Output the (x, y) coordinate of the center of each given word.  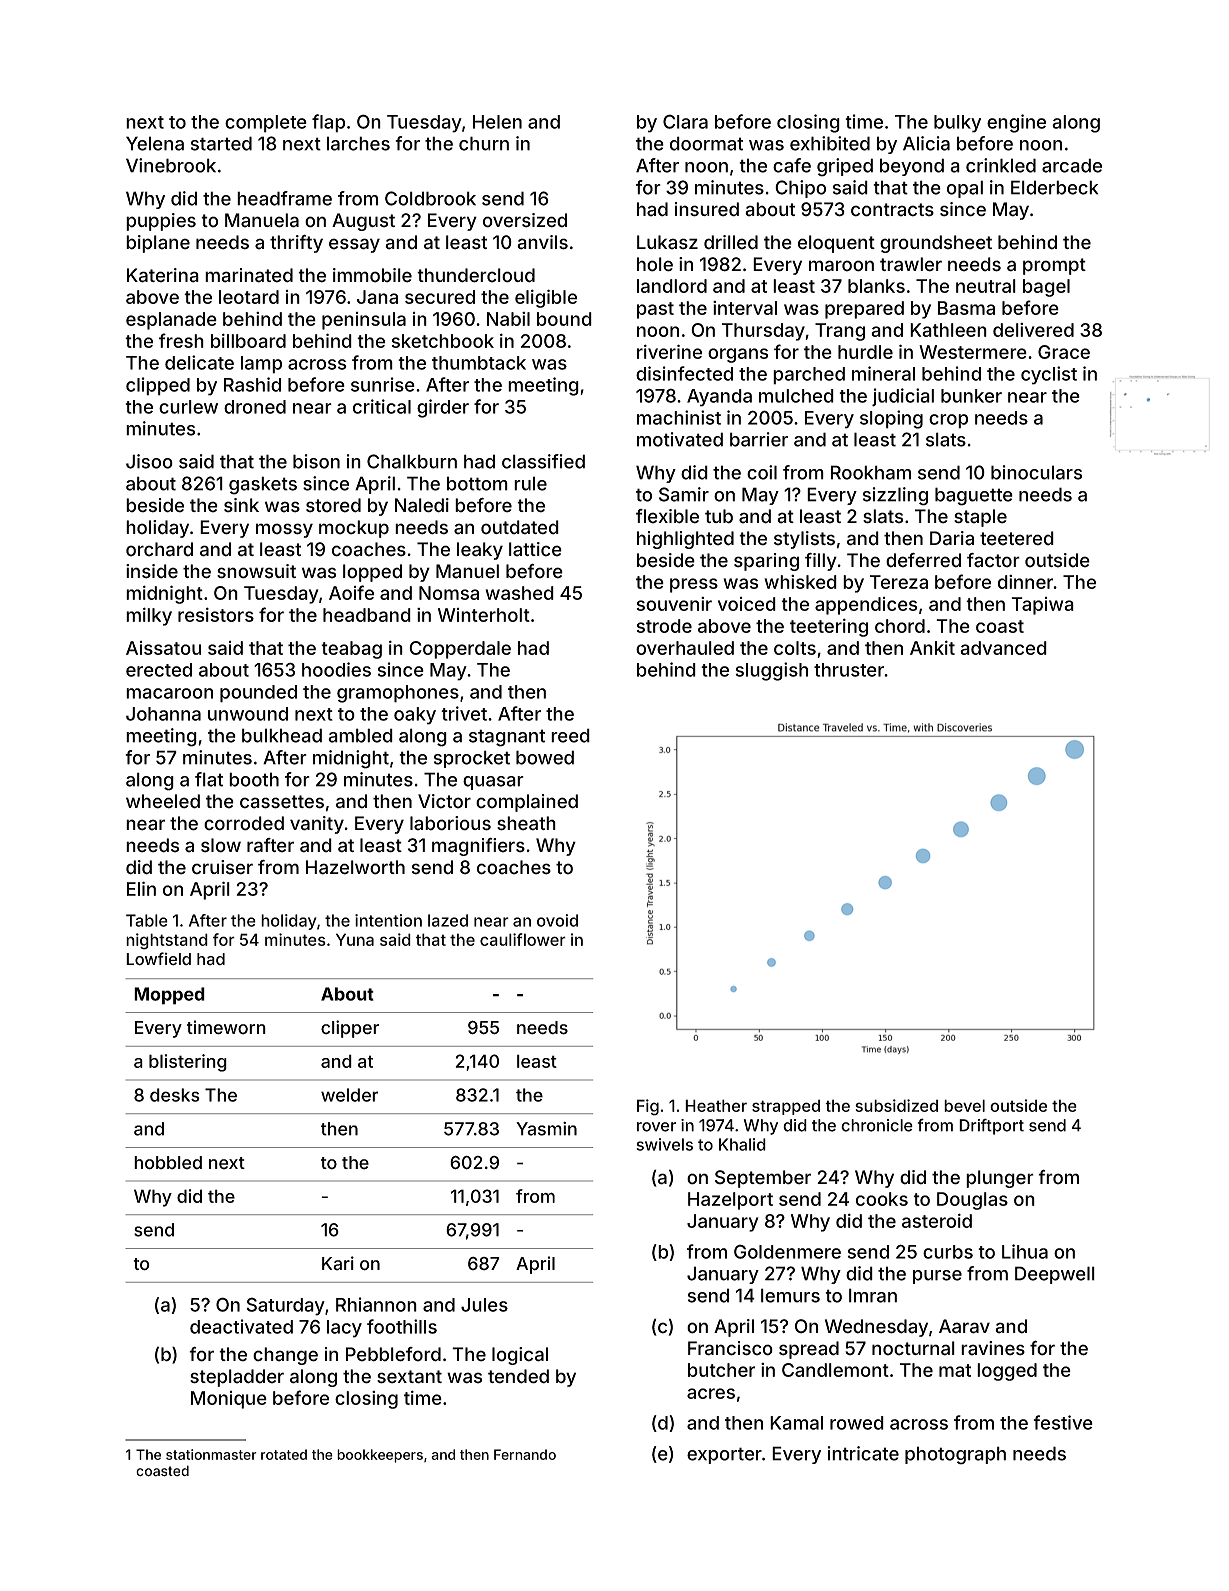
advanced (1003, 648)
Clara (685, 121)
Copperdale (460, 650)
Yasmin (546, 1129)
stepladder (237, 1378)
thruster (849, 670)
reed (570, 735)
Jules (484, 1305)
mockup (354, 529)
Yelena (155, 143)
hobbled (168, 1163)
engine (1016, 123)
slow (221, 845)
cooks (882, 1199)
